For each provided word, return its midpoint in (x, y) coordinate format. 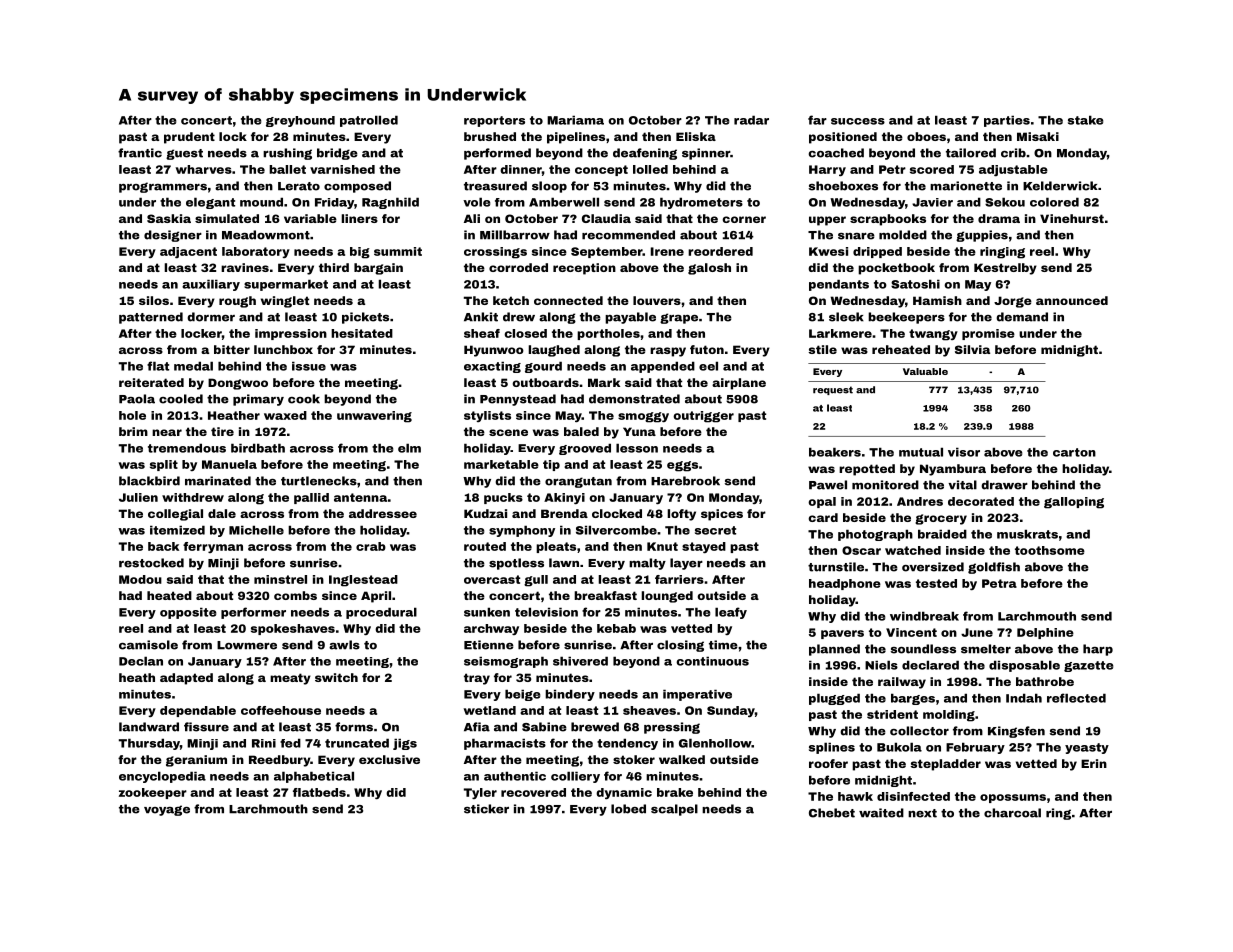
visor (964, 452)
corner (744, 219)
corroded (518, 267)
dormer (211, 317)
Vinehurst (1072, 218)
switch (336, 677)
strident (892, 714)
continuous (712, 661)
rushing (287, 154)
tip (551, 465)
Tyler (480, 793)
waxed (285, 415)
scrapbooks (888, 220)
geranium (196, 761)
